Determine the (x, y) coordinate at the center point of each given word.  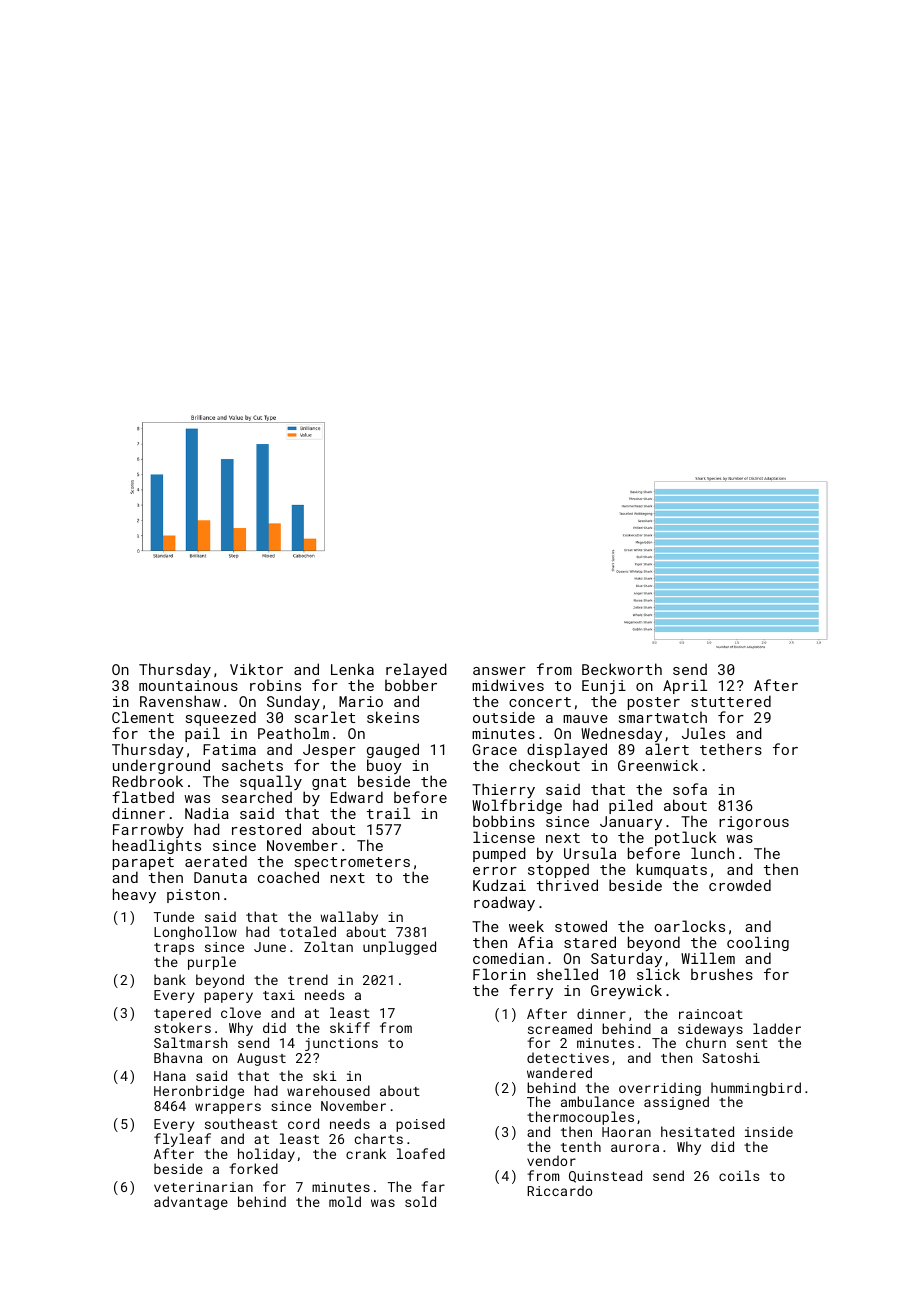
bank (170, 979)
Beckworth (622, 669)
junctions (341, 1044)
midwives (508, 685)
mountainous (188, 685)
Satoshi (731, 1057)
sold (420, 1201)
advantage (191, 1203)
